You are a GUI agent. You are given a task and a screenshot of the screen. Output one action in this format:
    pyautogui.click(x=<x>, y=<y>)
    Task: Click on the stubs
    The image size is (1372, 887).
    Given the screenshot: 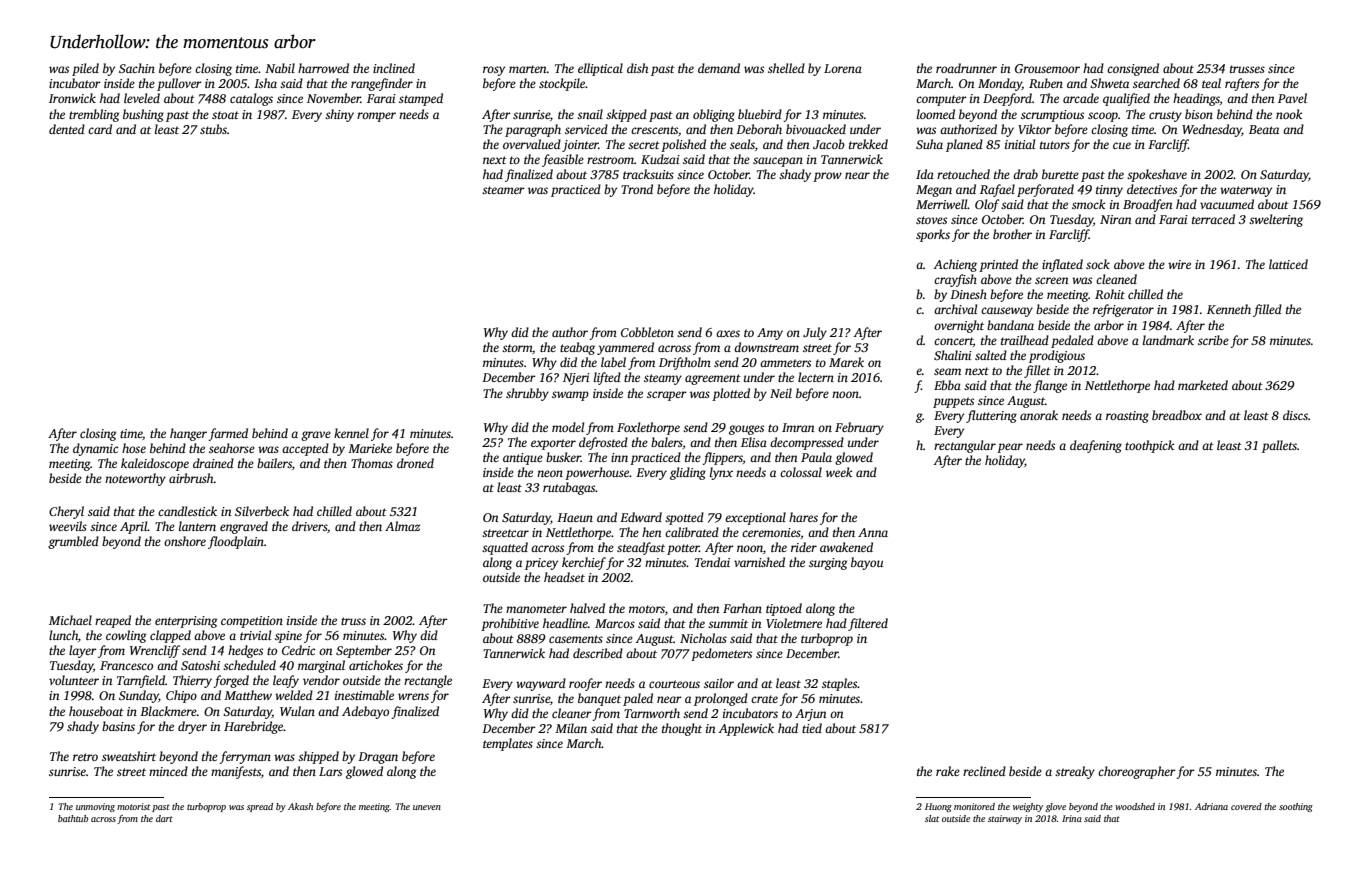 What is the action you would take?
    pyautogui.click(x=213, y=129)
